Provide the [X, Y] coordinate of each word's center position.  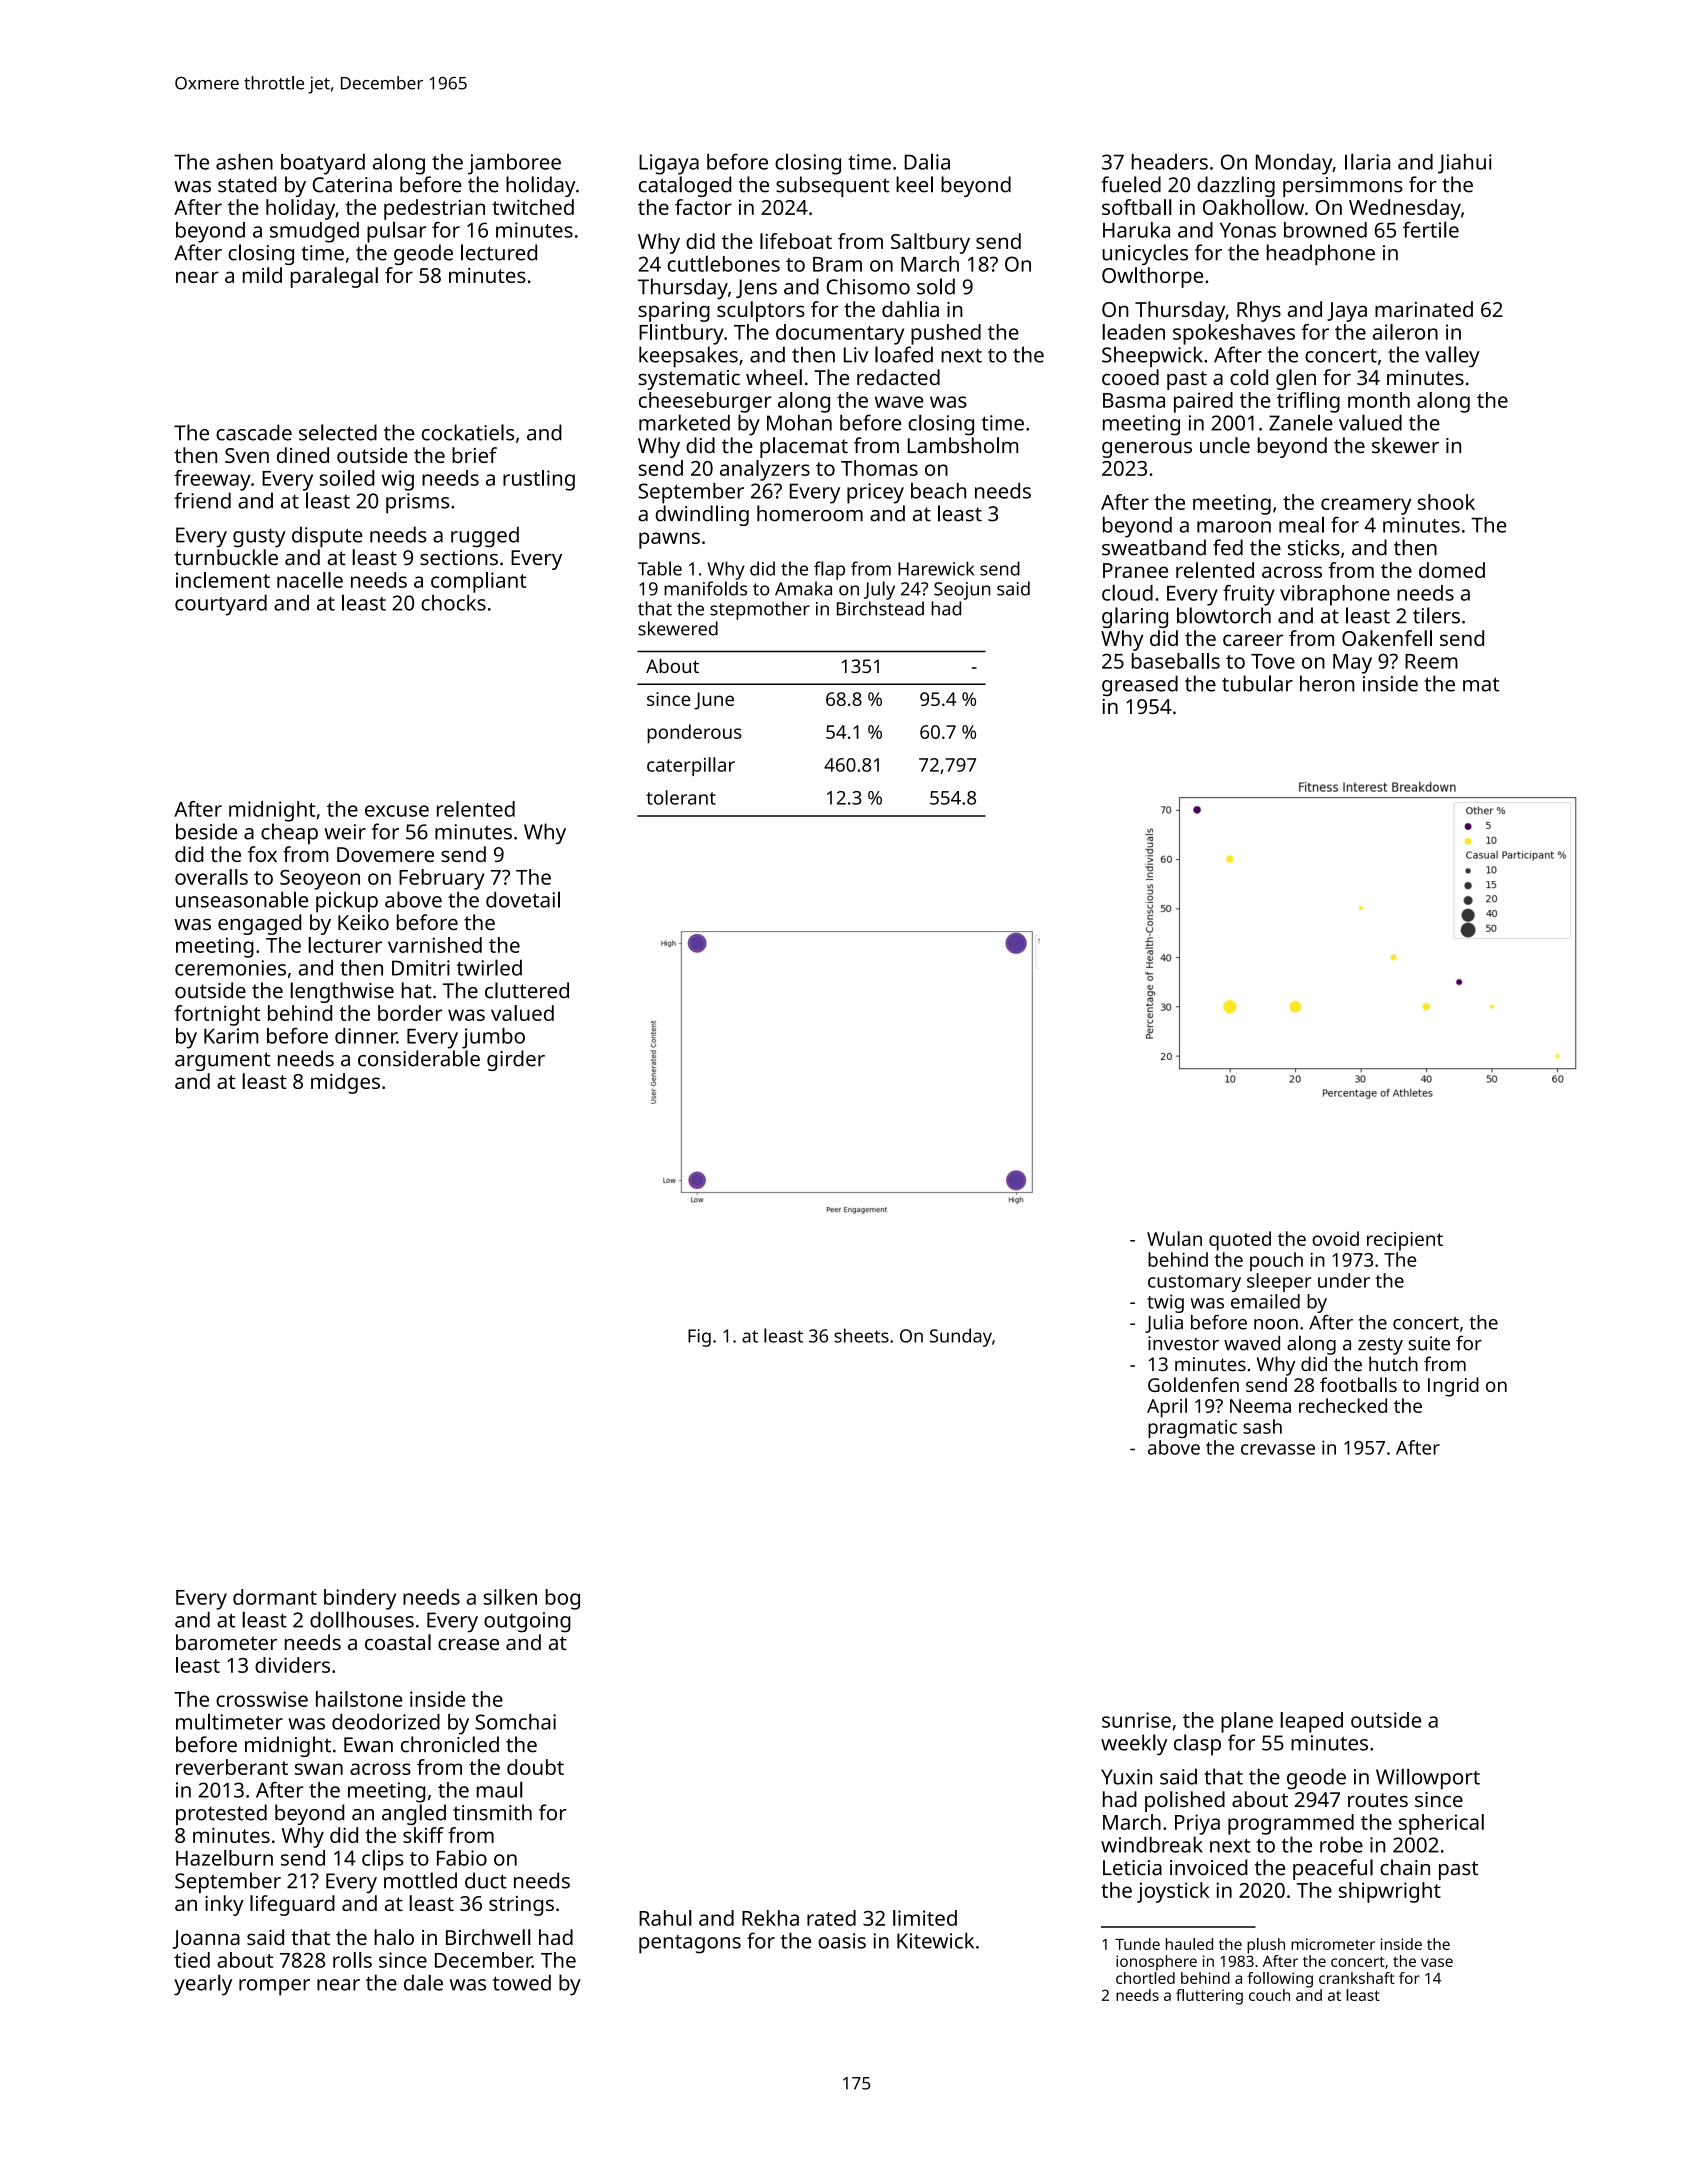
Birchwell [488, 1937]
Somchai [515, 1722]
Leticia [1132, 1868]
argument [223, 1061]
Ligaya [669, 164]
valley [1452, 357]
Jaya [1347, 312]
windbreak [1152, 1844]
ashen [244, 162]
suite [1429, 1343]
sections [459, 557]
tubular [1257, 683]
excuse [397, 811]
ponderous [694, 734]
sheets [861, 1335]
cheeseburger [705, 402]
